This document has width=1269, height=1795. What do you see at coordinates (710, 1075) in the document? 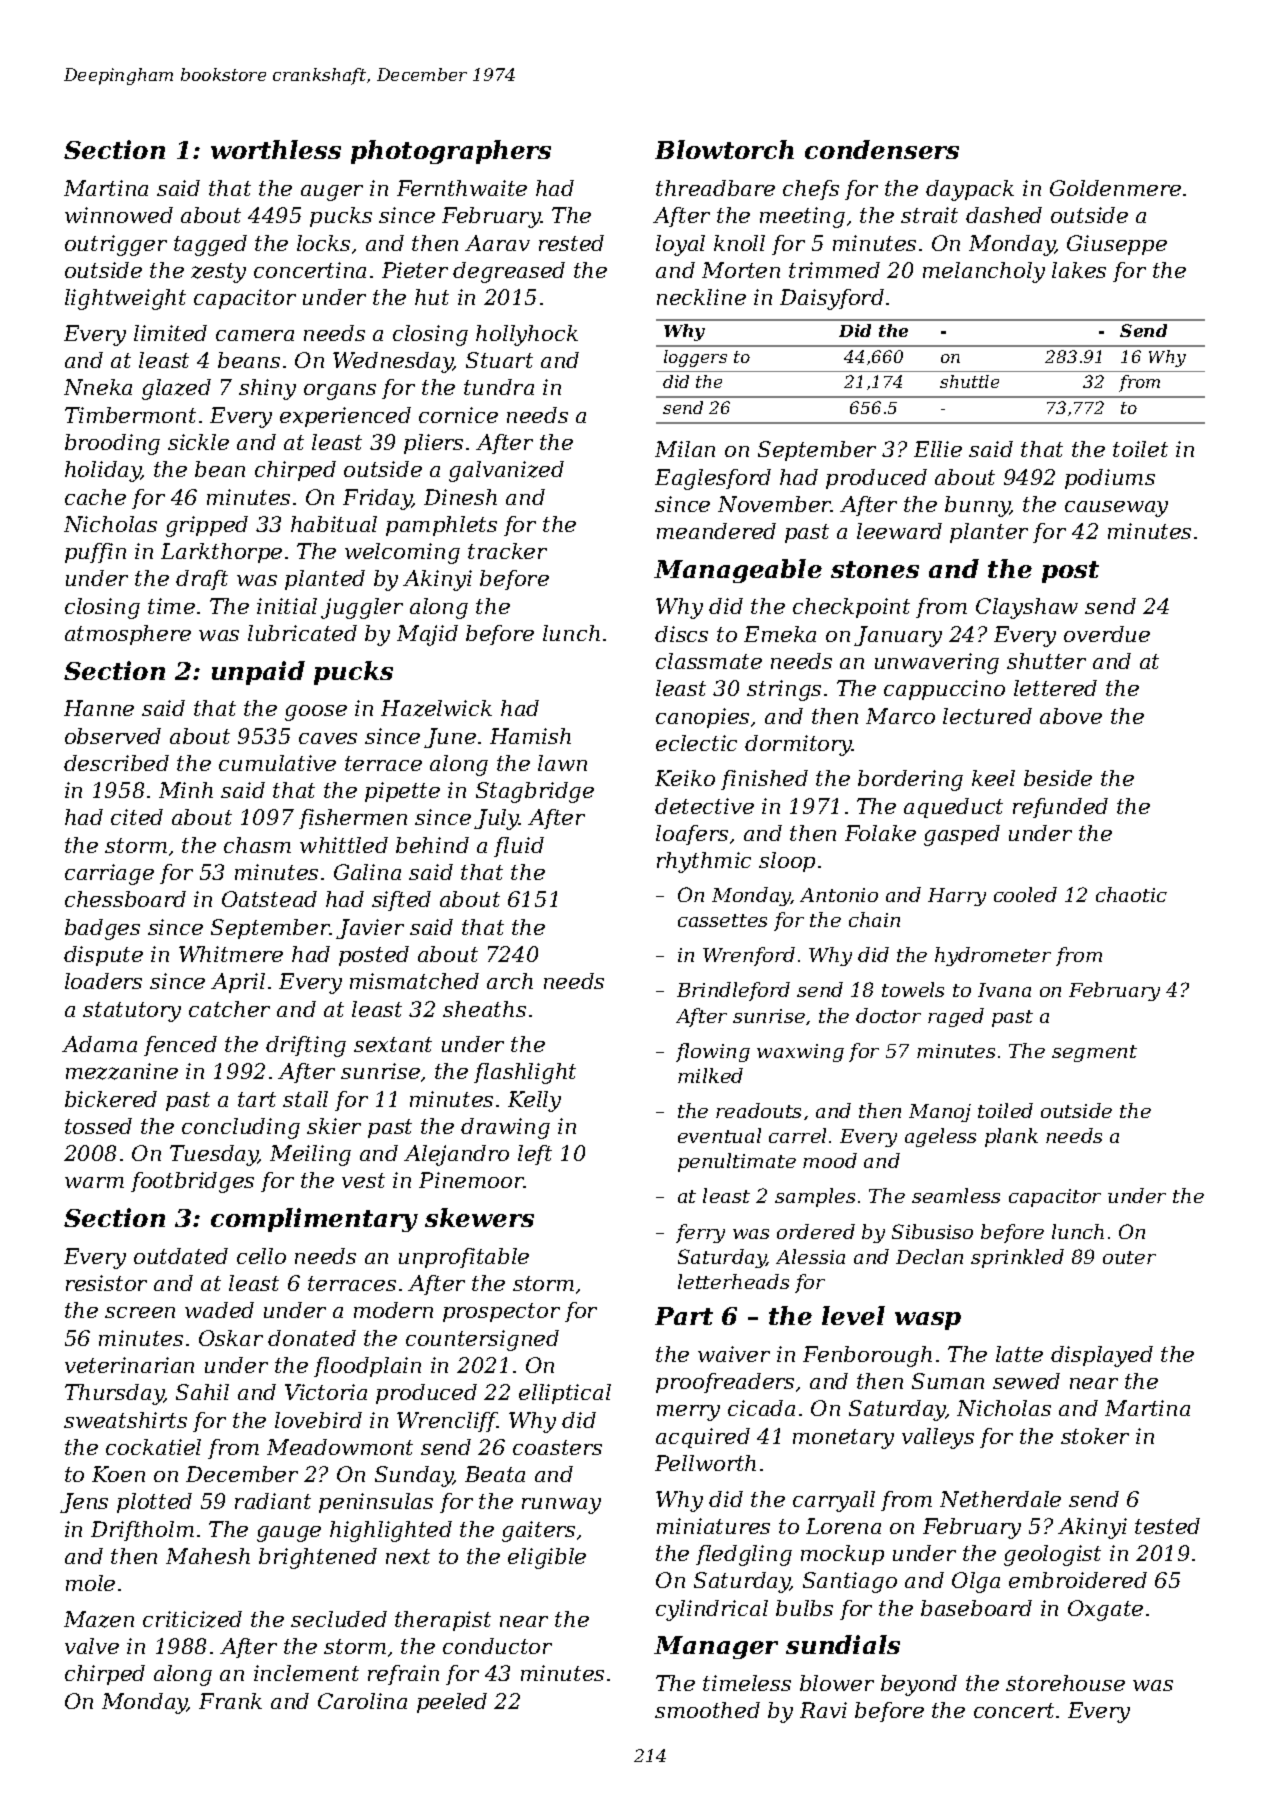
I see `milked` at bounding box center [710, 1075].
